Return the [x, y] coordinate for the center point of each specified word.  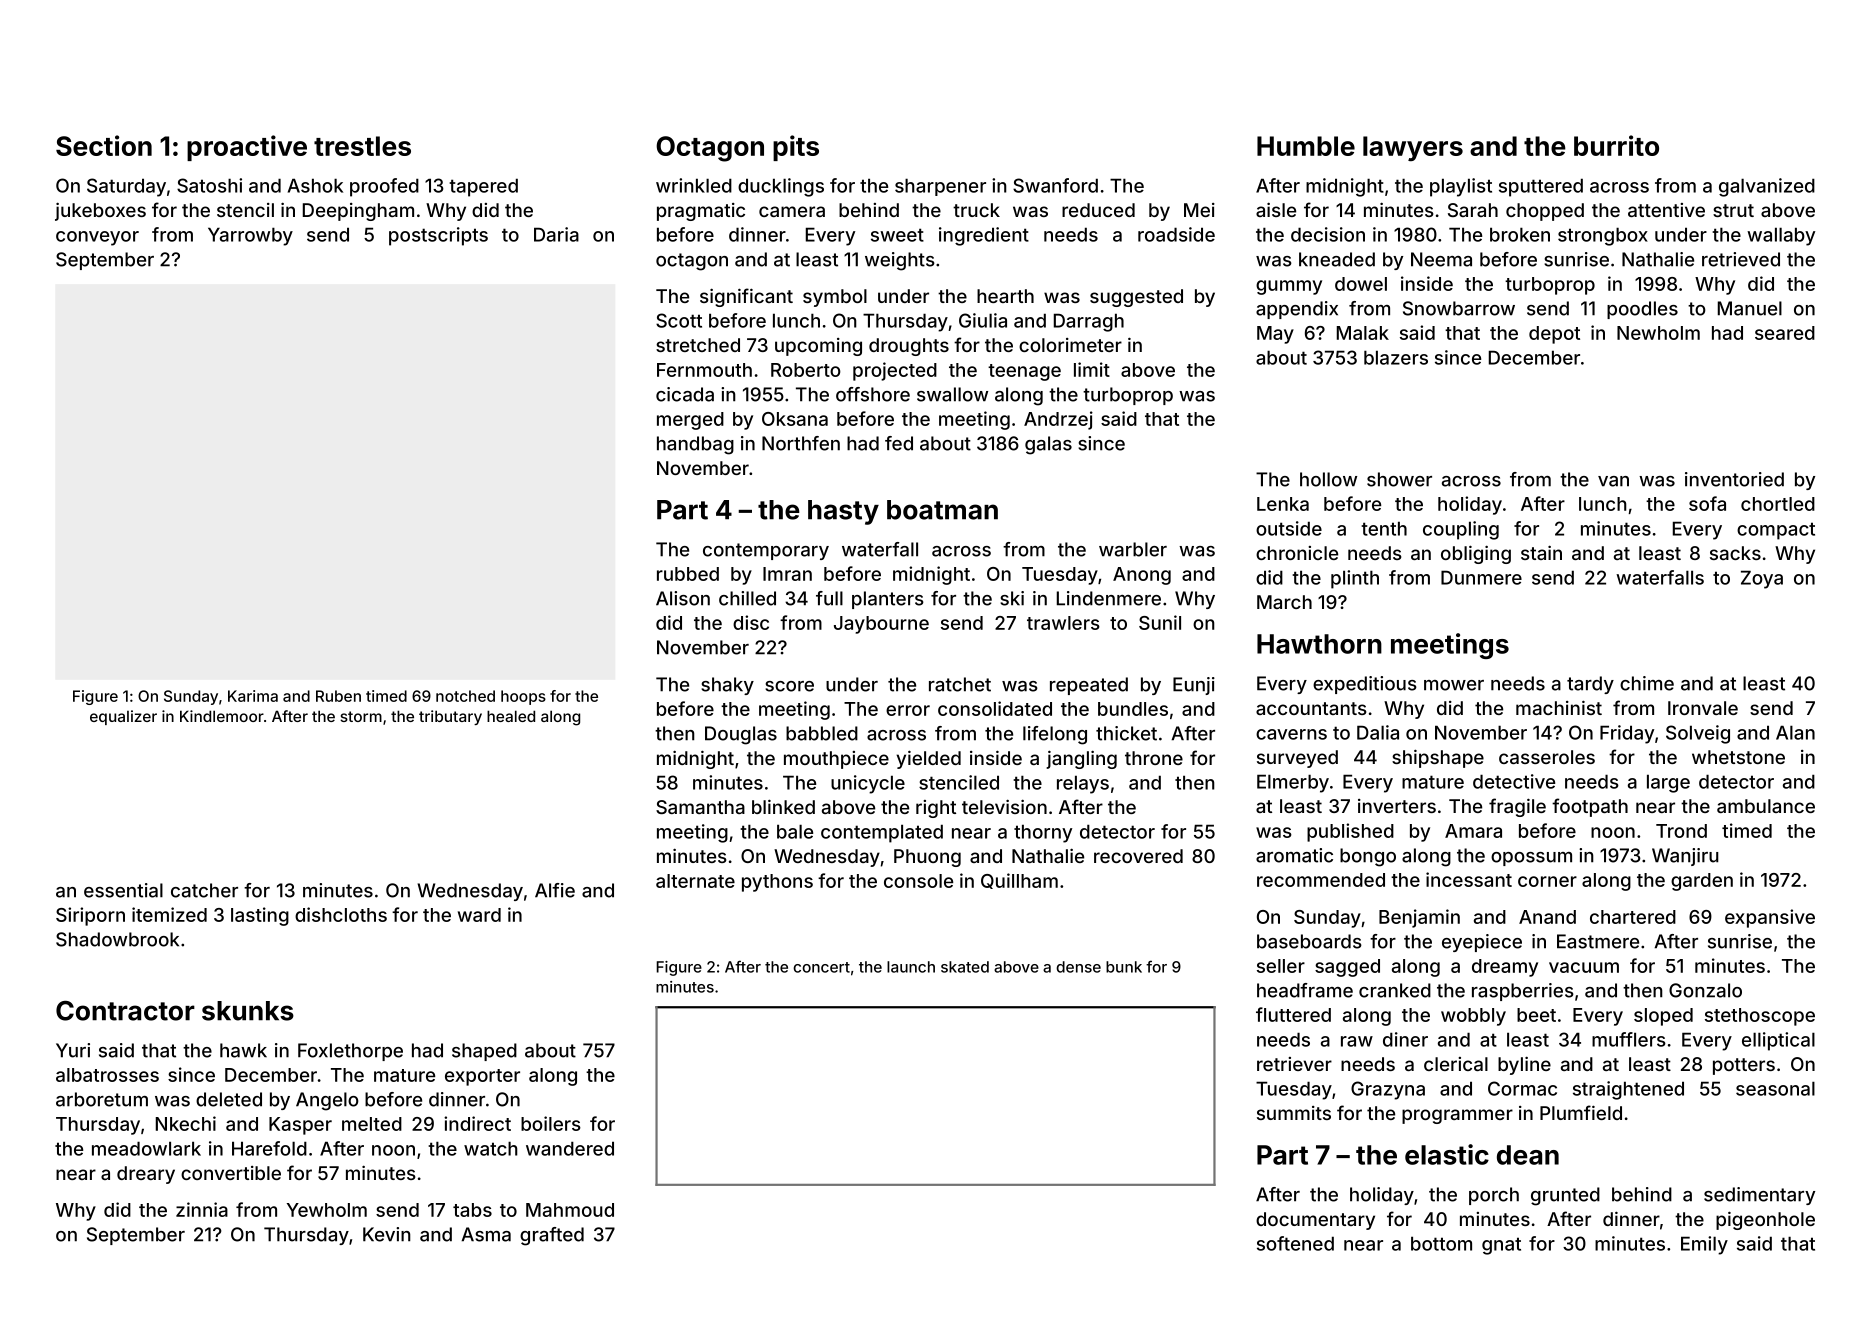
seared [1785, 333]
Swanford [1055, 185]
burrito [1616, 145]
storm [361, 716]
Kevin [387, 1234]
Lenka [1283, 504]
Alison [683, 598]
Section [104, 145]
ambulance [1766, 806]
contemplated [882, 833]
